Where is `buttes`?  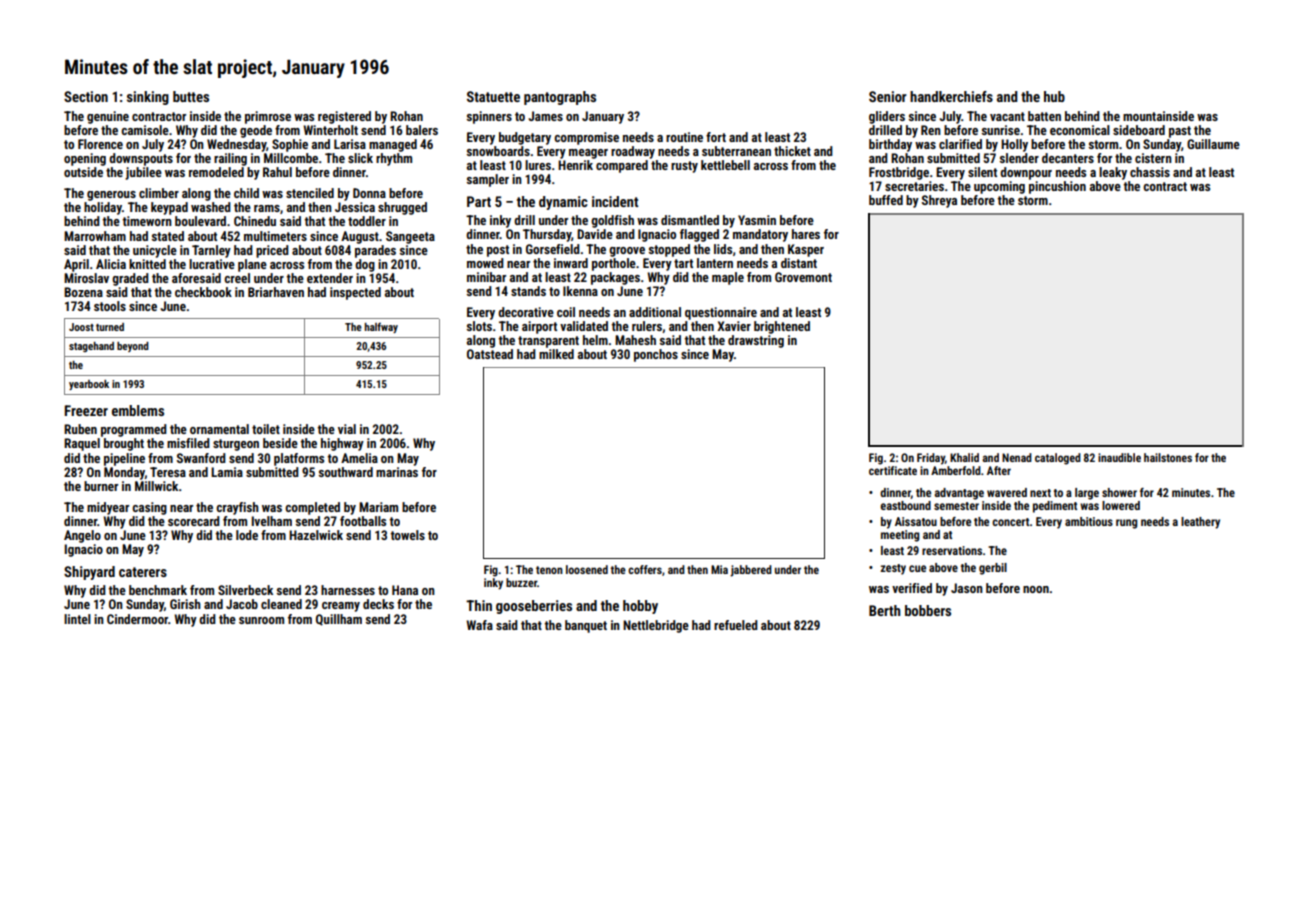 buttes is located at coordinates (191, 96).
